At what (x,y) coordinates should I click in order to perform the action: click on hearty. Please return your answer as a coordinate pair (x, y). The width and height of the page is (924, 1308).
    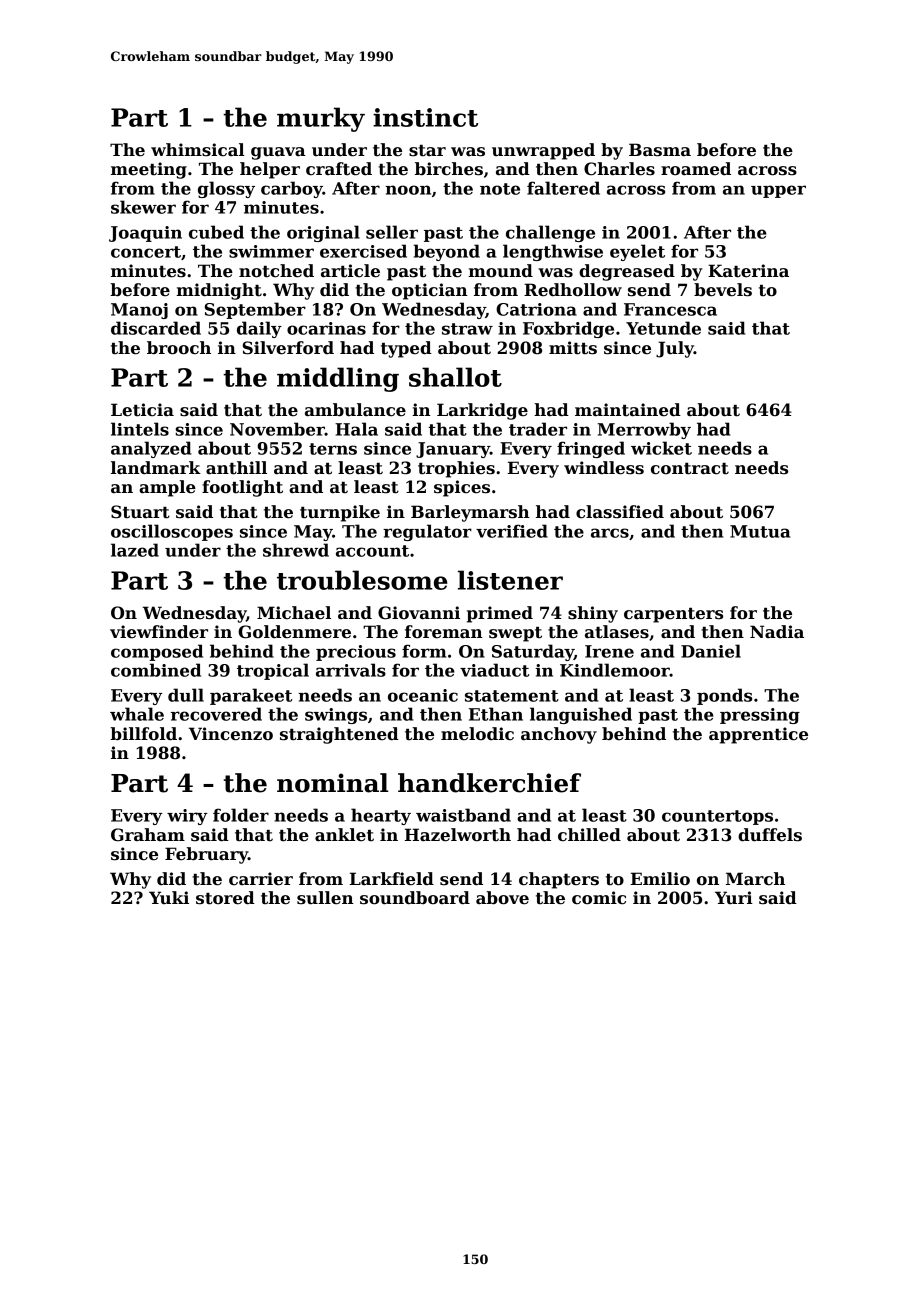
    Looking at the image, I should click on (381, 816).
